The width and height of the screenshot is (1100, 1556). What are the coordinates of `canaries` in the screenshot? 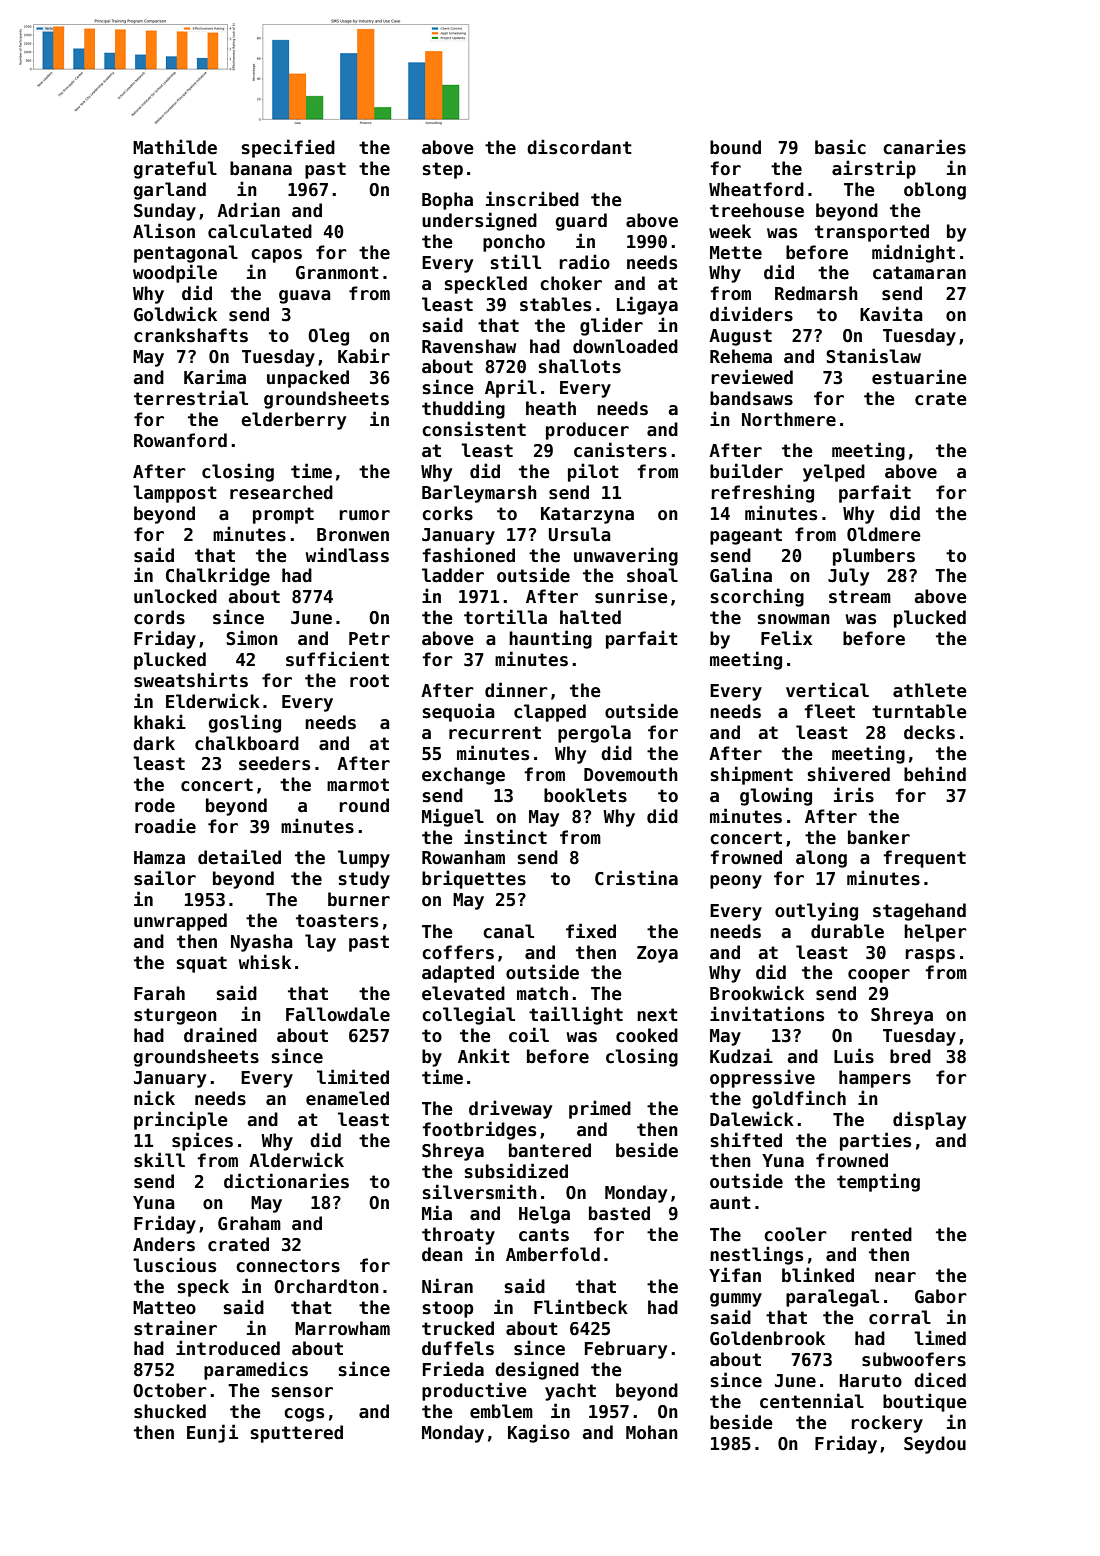 It's located at (924, 147).
